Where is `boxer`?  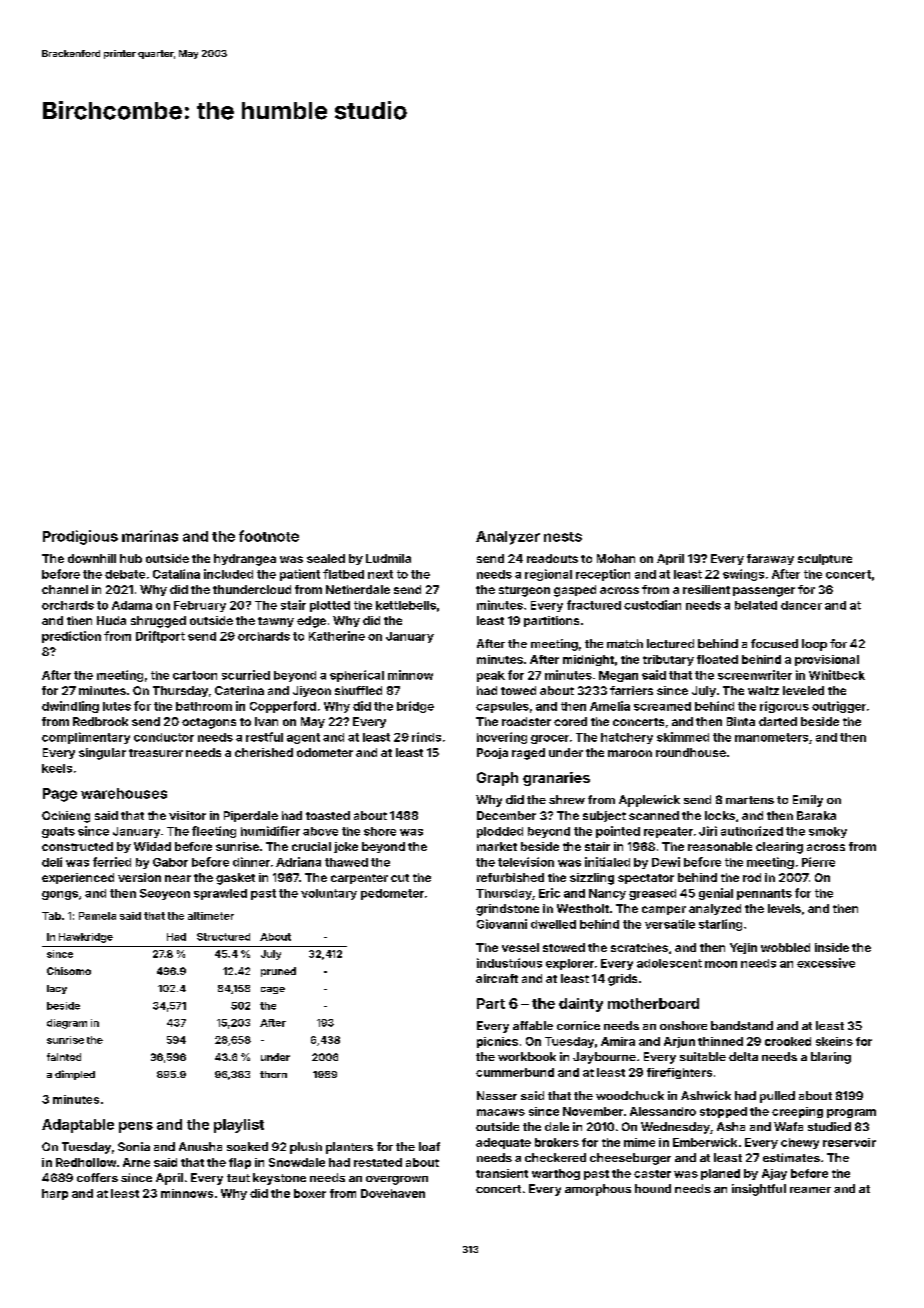 boxer is located at coordinates (310, 1193).
